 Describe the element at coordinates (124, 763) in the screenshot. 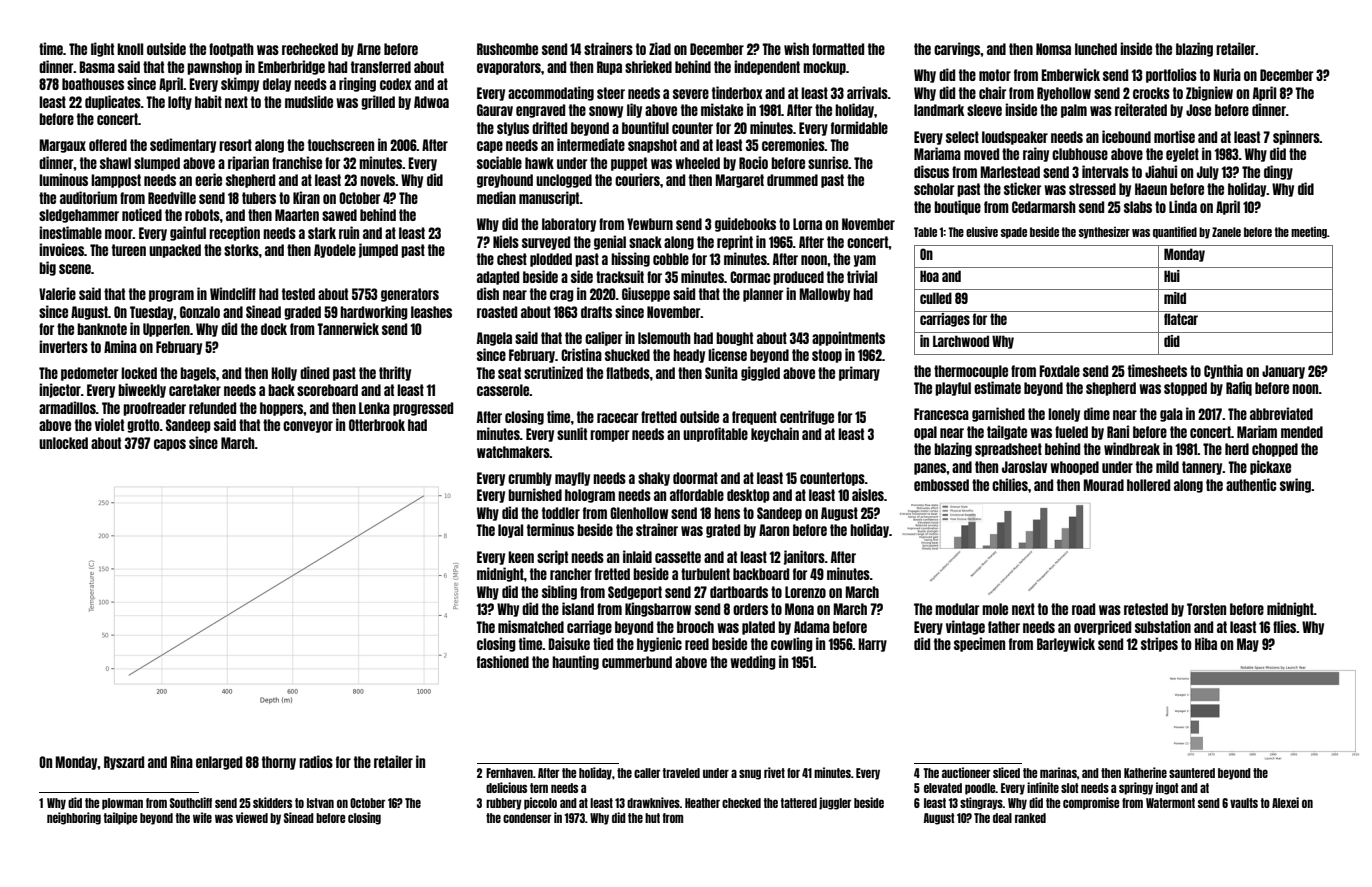

I see `Ryszard` at that location.
